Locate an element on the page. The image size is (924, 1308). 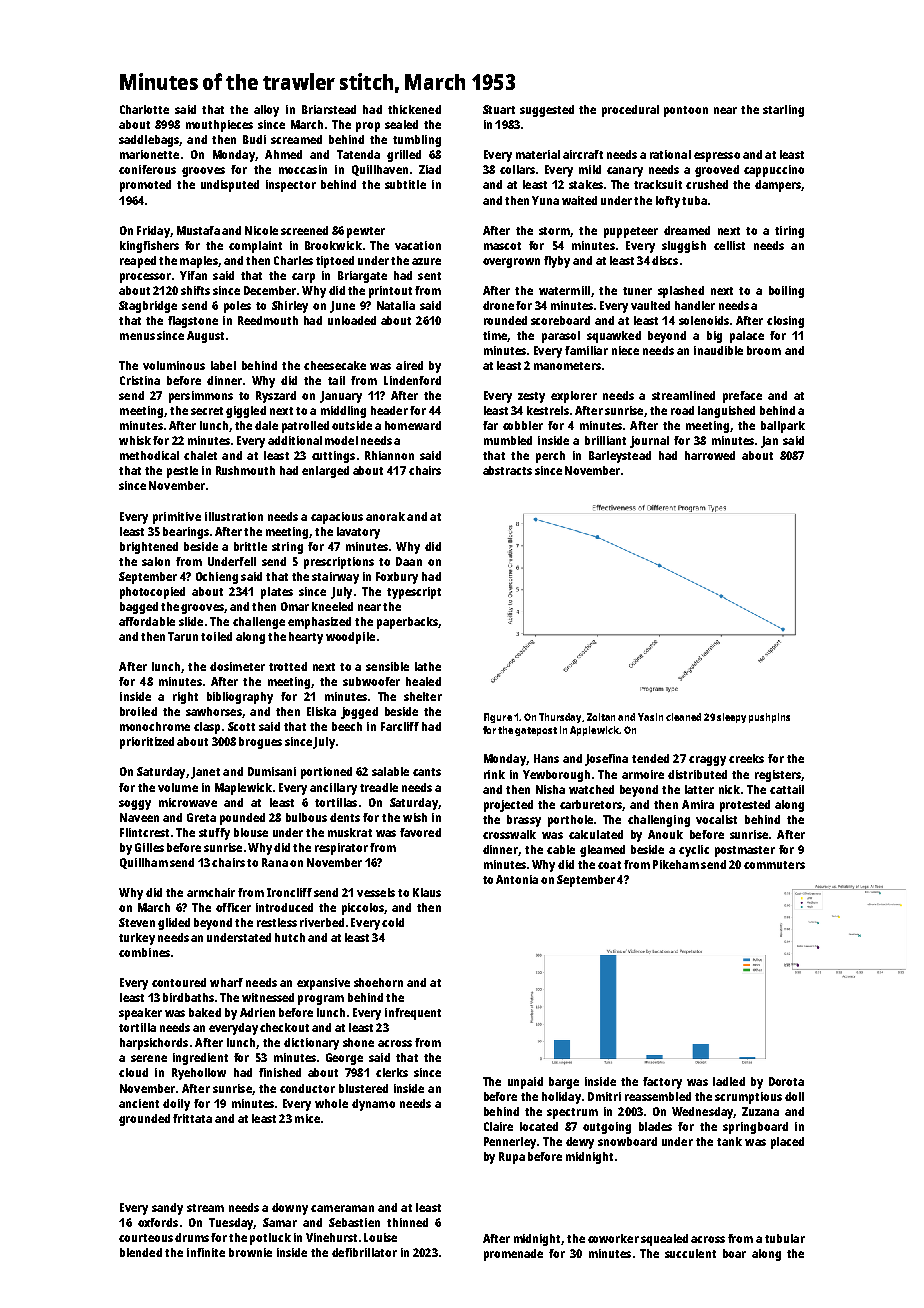
voluminous is located at coordinates (174, 365).
